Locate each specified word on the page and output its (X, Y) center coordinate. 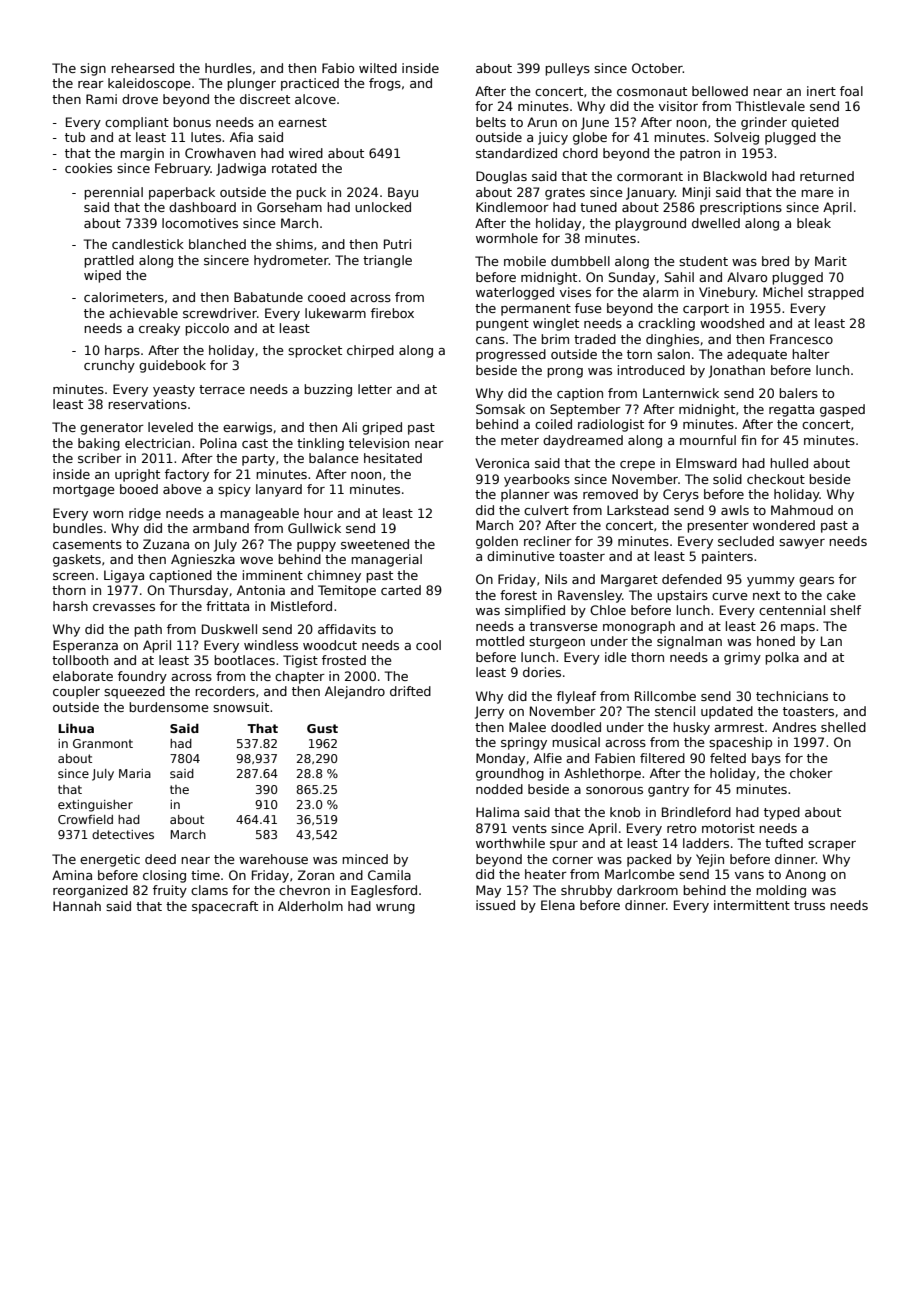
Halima (497, 812)
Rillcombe (665, 696)
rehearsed (142, 68)
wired (306, 153)
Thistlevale (770, 106)
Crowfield (85, 819)
